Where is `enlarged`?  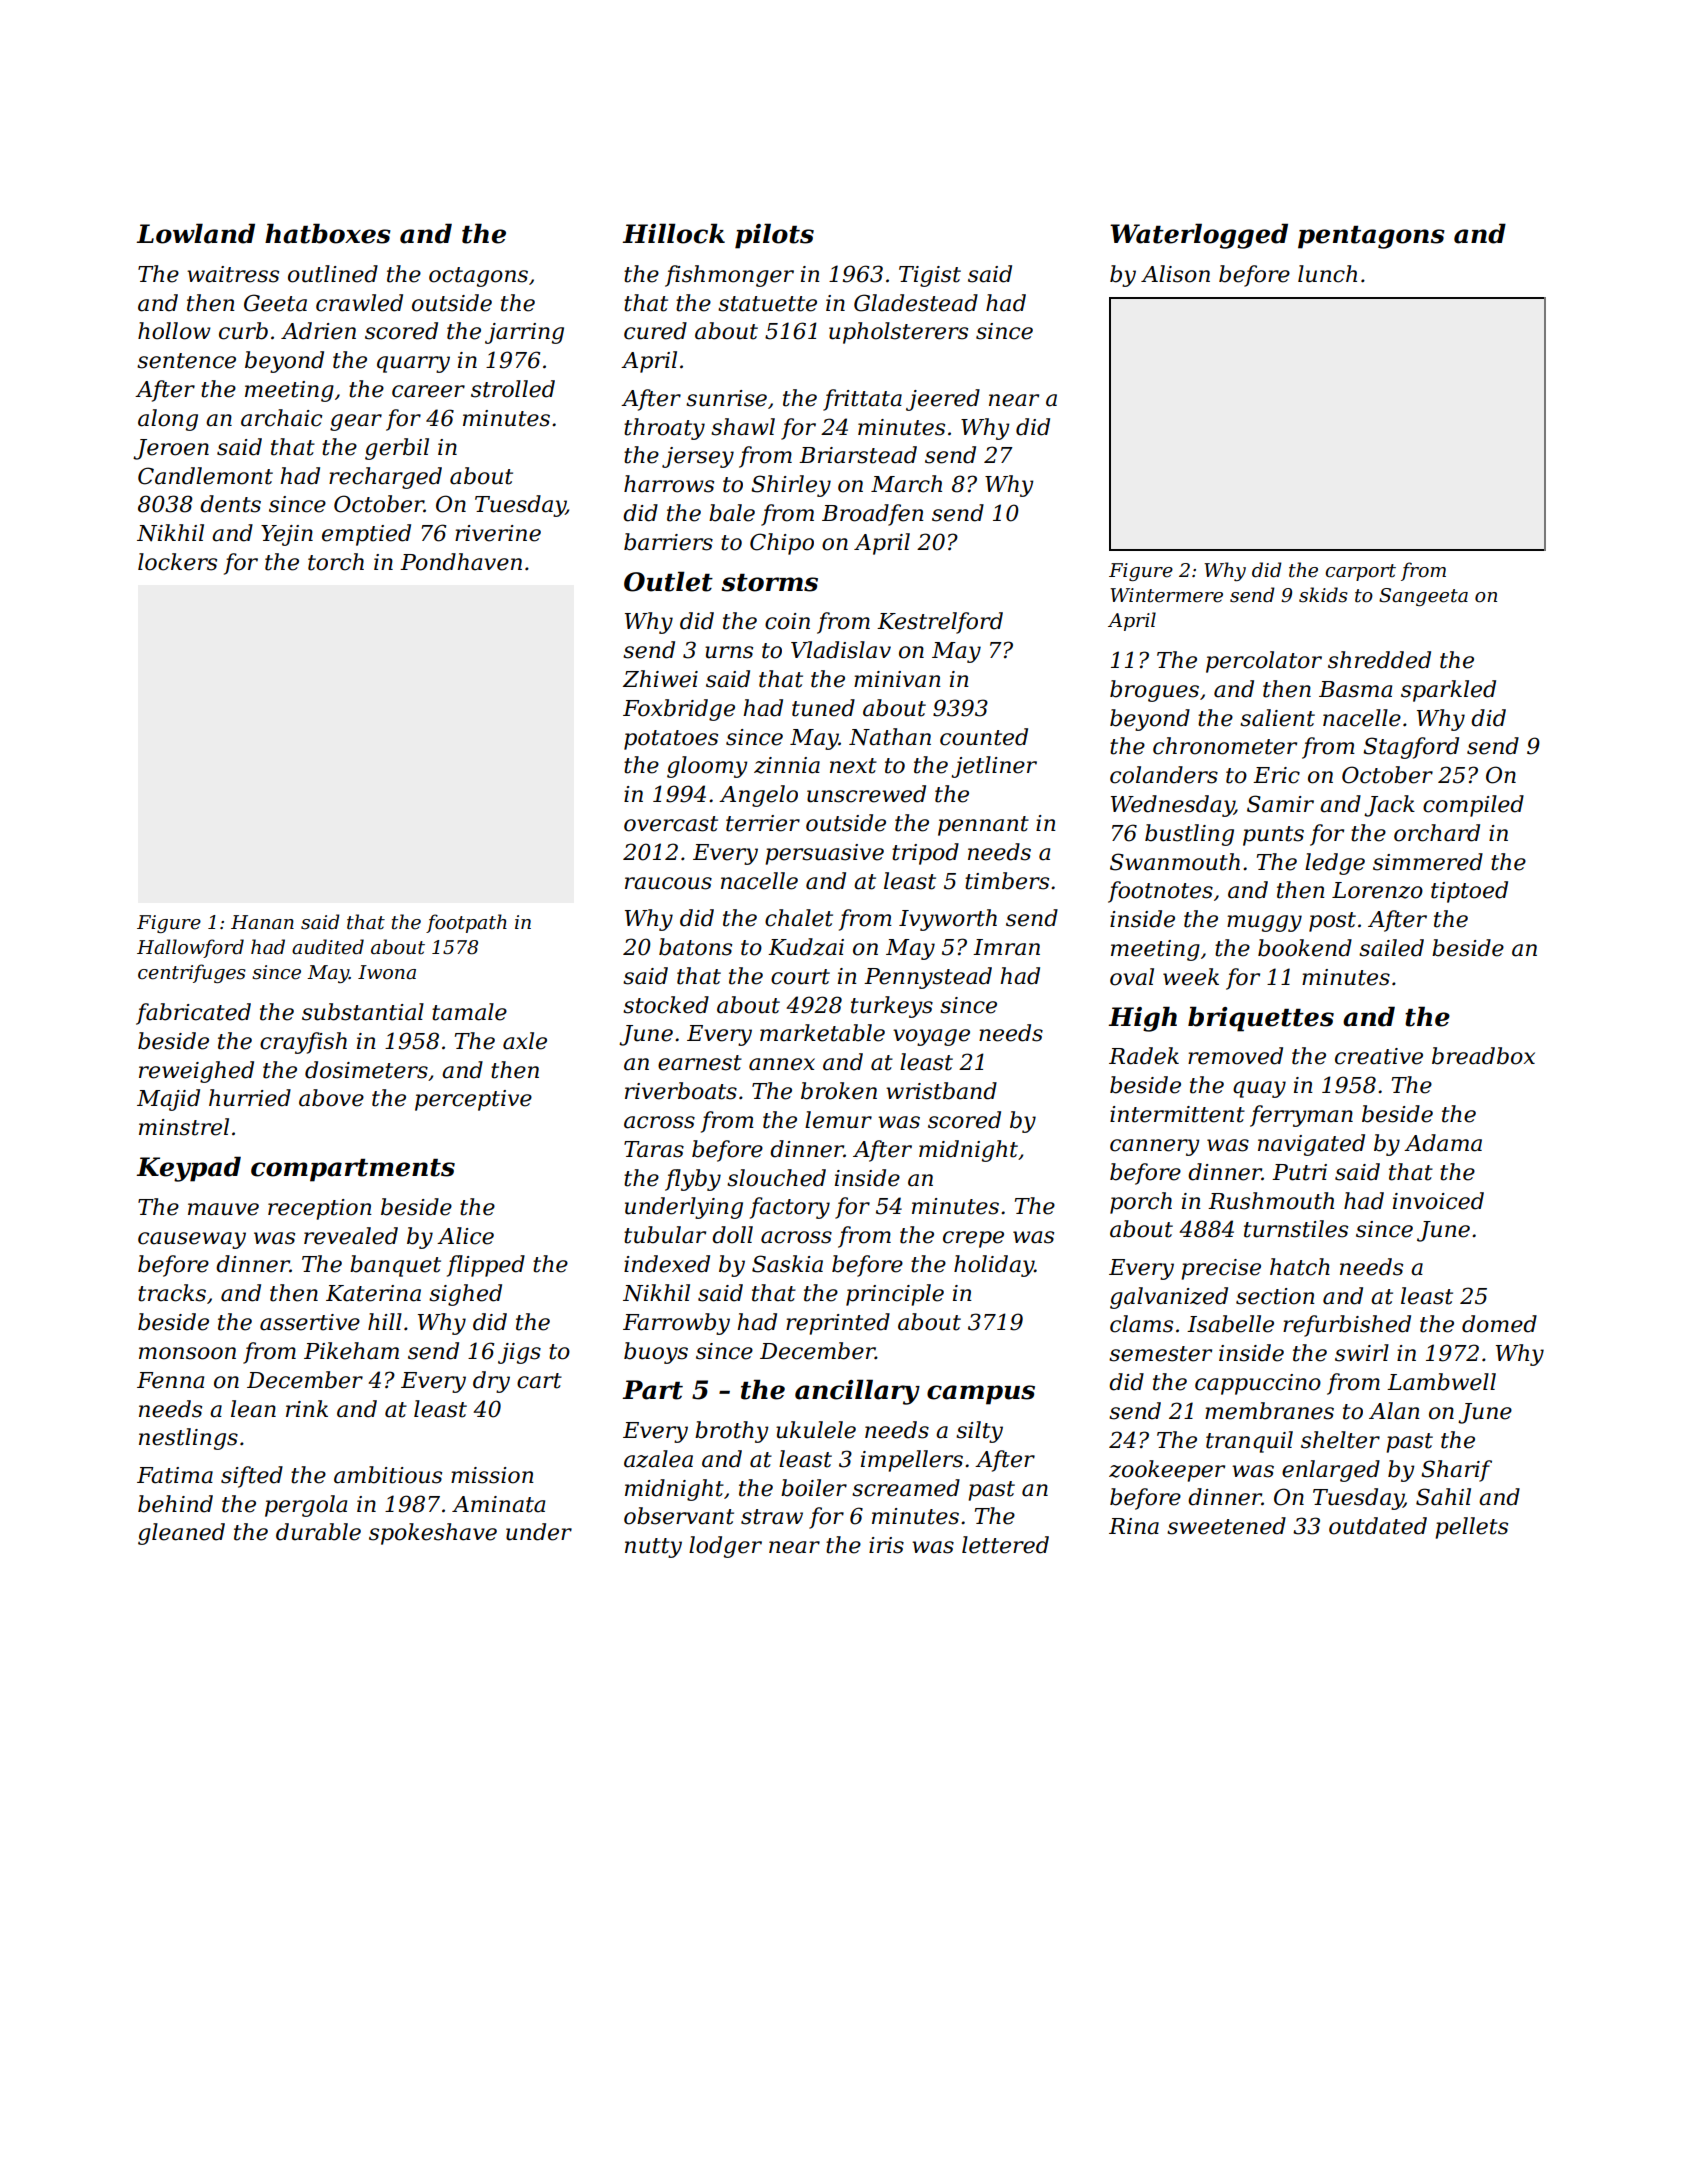
enlarged is located at coordinates (1331, 1471).
